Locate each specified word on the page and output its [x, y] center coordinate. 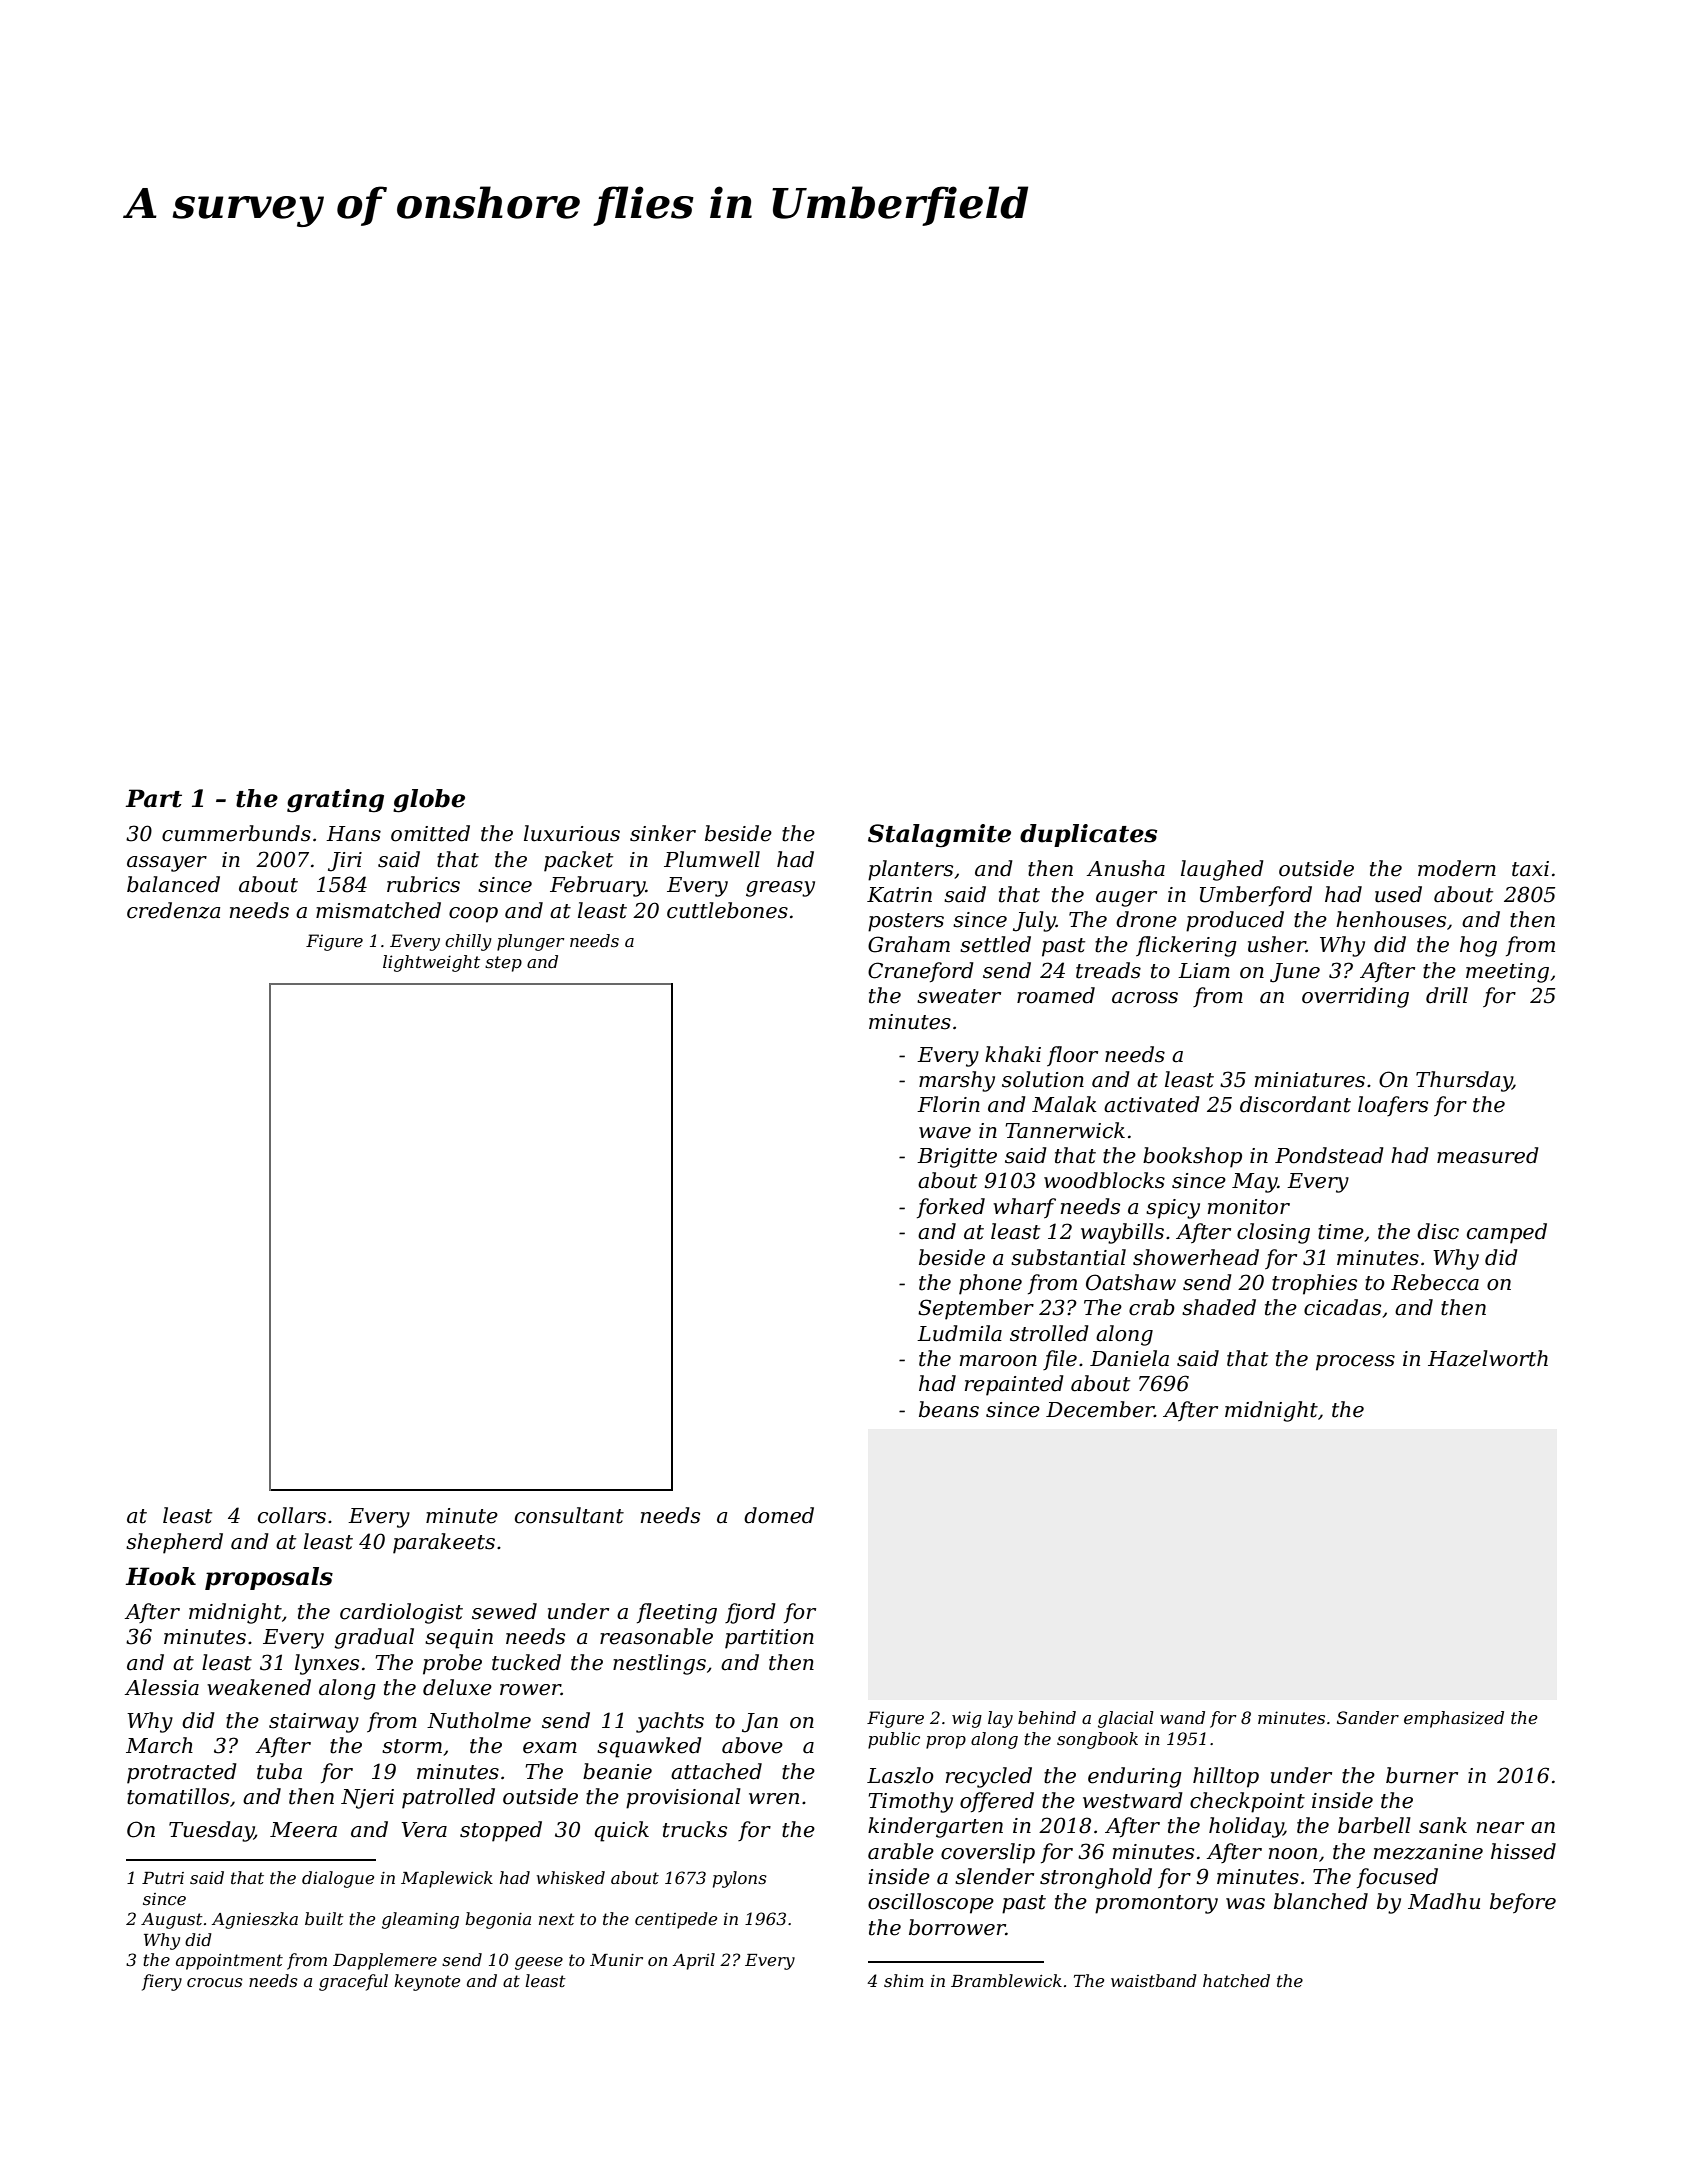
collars [292, 1515]
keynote [427, 1982]
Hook [161, 1576]
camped [1507, 1233]
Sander [1368, 1717]
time [1341, 1232]
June [1295, 973]
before [1523, 1903]
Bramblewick [1006, 1980]
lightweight [431, 963]
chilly [468, 942]
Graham [909, 944]
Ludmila [959, 1333]
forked [951, 1208]
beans [949, 1409]
